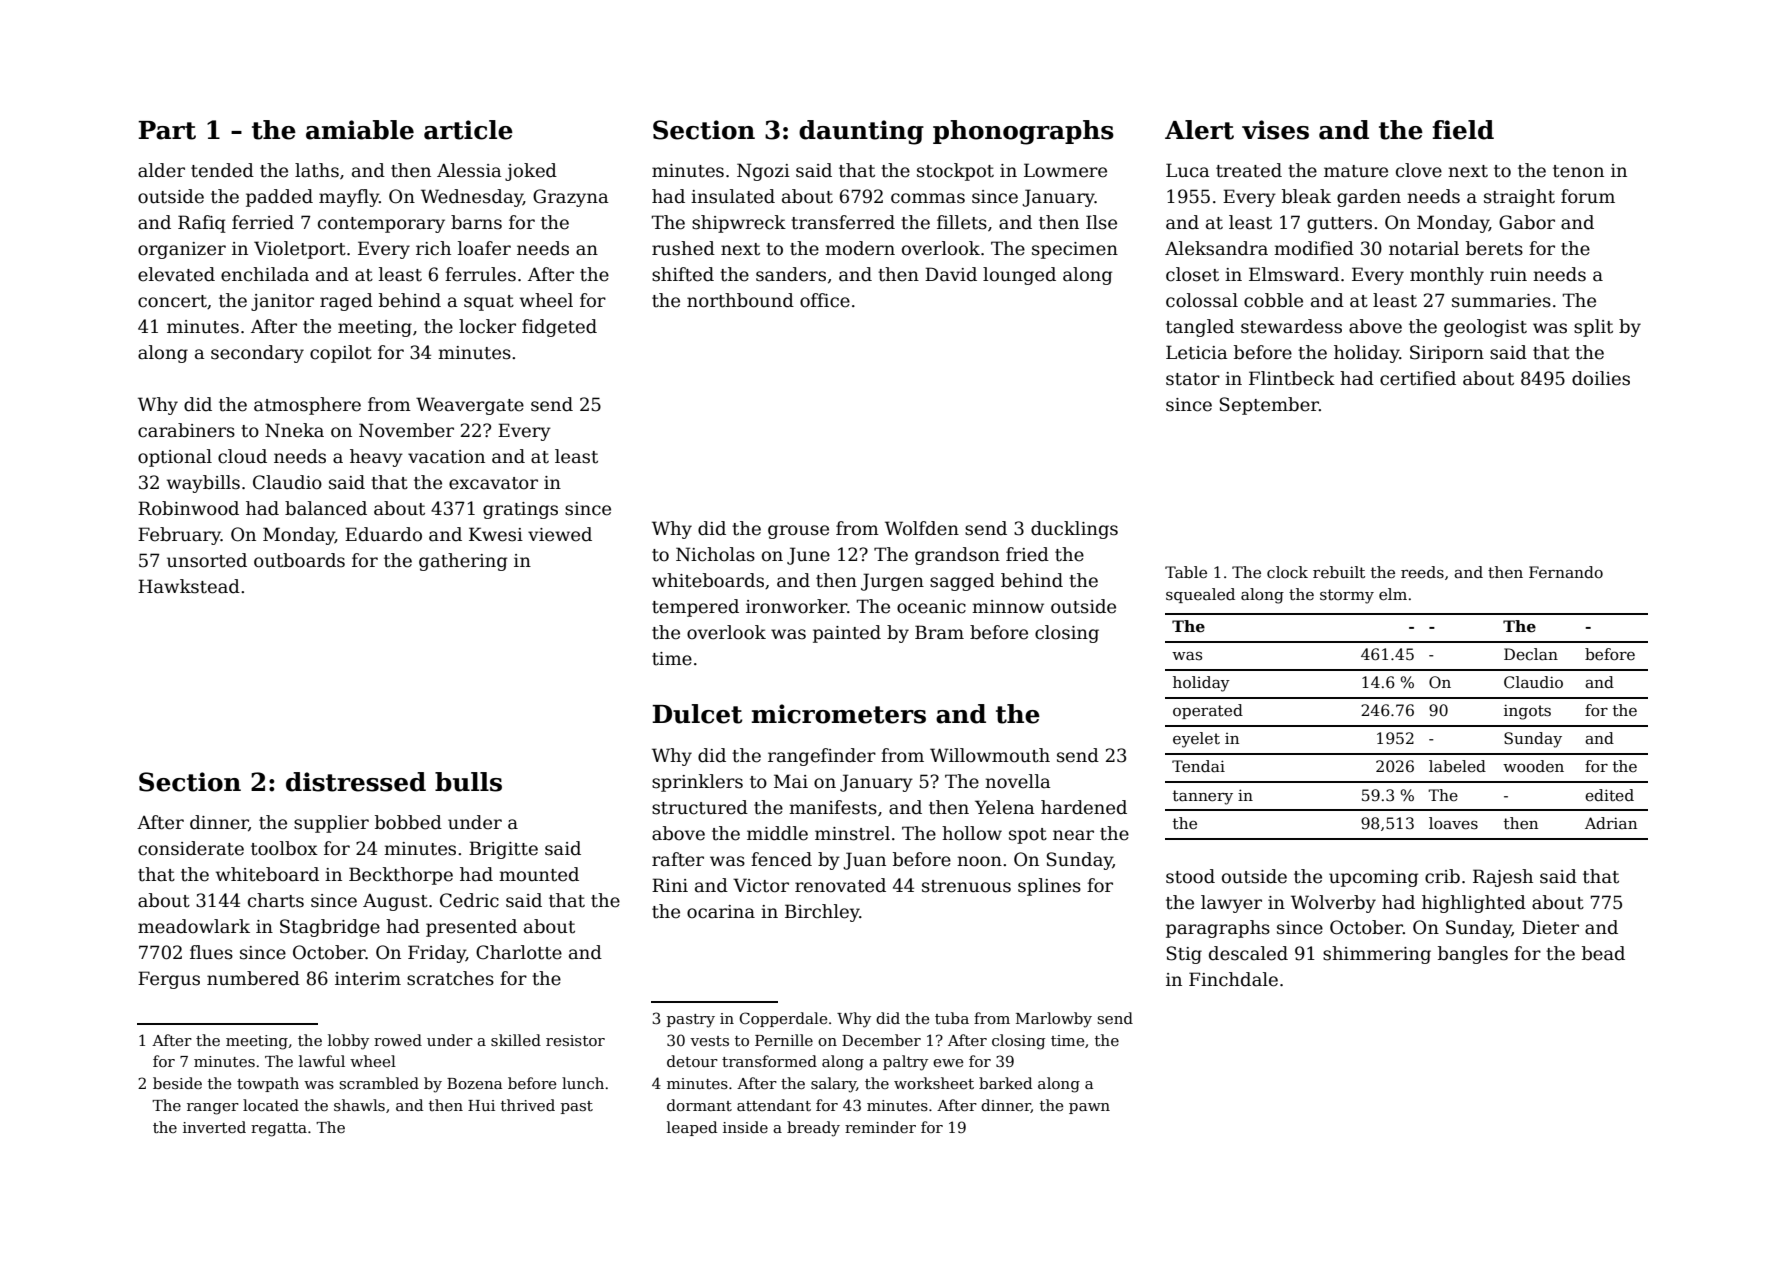  What do you see at coordinates (474, 1083) in the screenshot?
I see `Bozena` at bounding box center [474, 1083].
